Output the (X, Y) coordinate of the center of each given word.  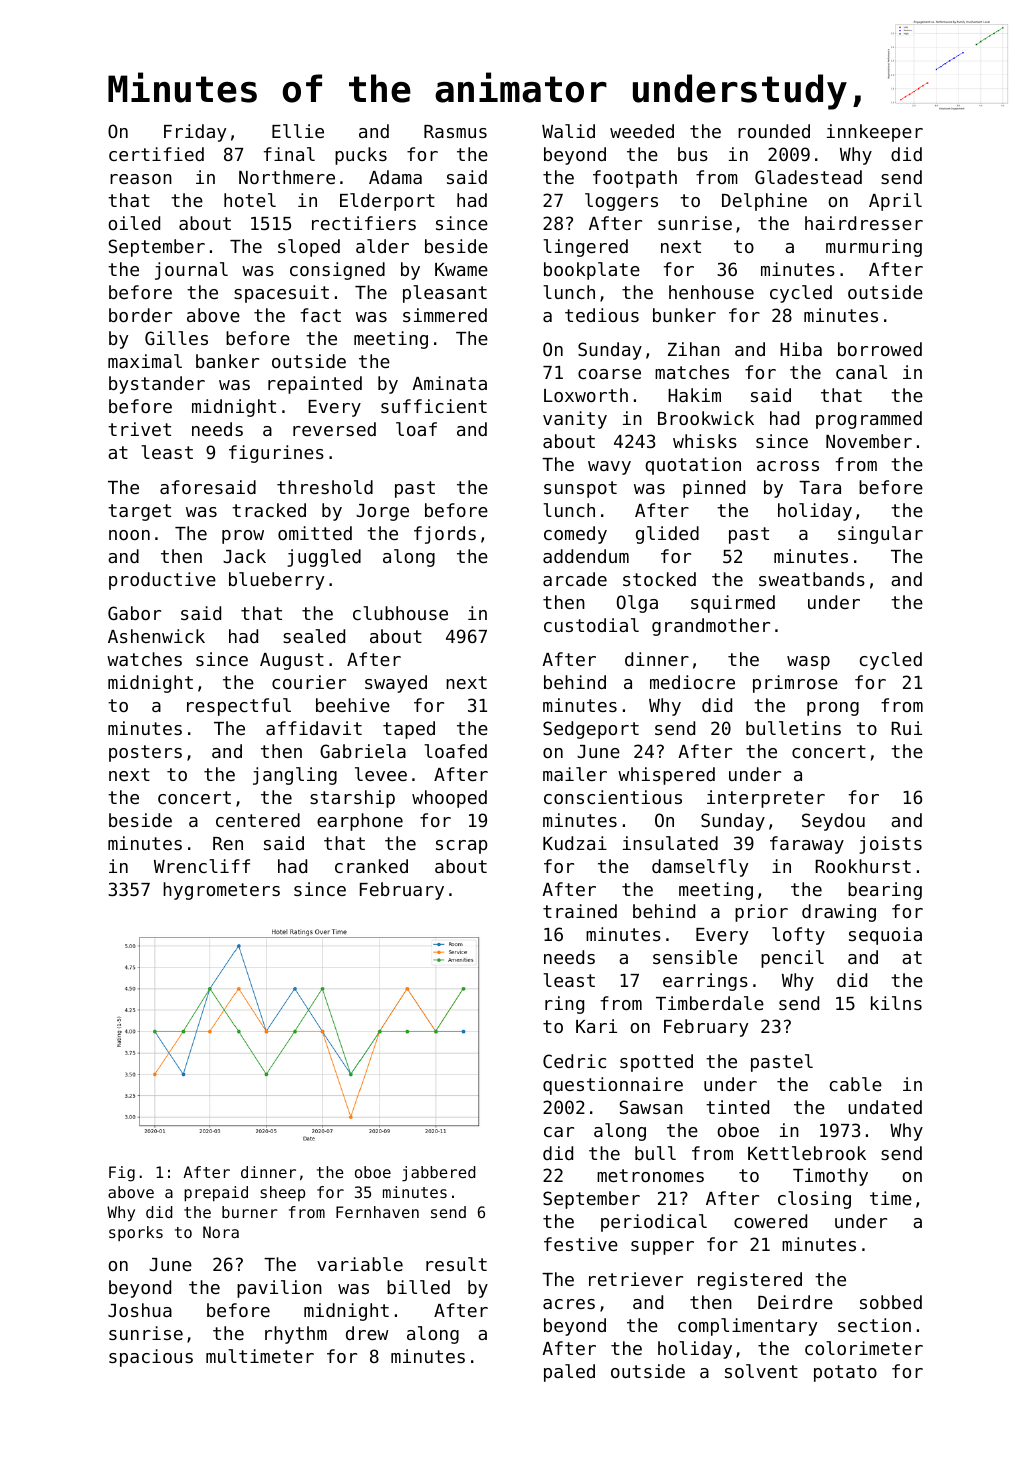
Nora (221, 1232)
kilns (896, 1003)
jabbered (439, 1174)
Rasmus (455, 131)
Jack (244, 556)
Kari (596, 1026)
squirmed (733, 604)
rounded (774, 131)
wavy (609, 468)
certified (156, 154)
